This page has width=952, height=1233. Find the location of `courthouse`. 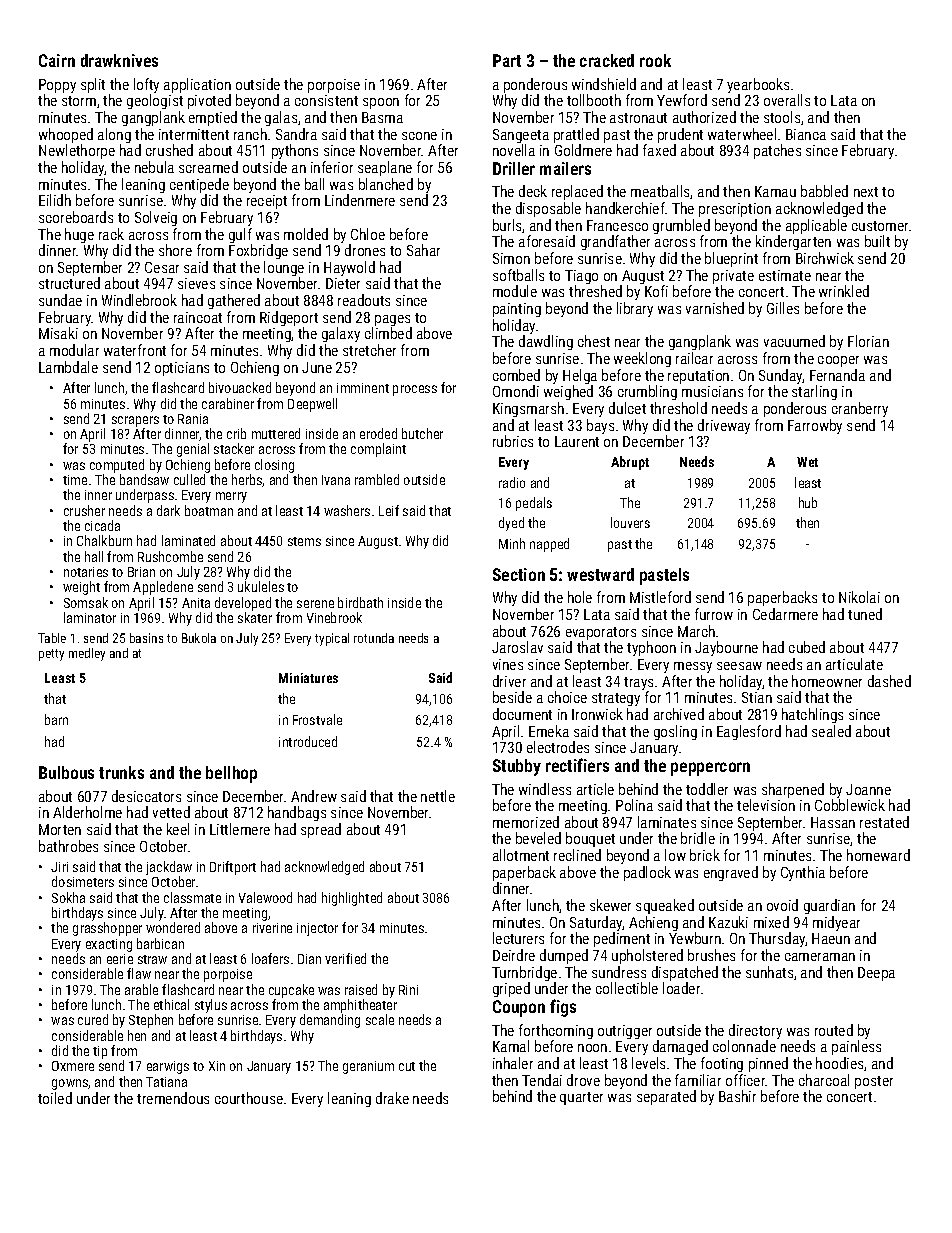

courthouse is located at coordinates (249, 1098).
